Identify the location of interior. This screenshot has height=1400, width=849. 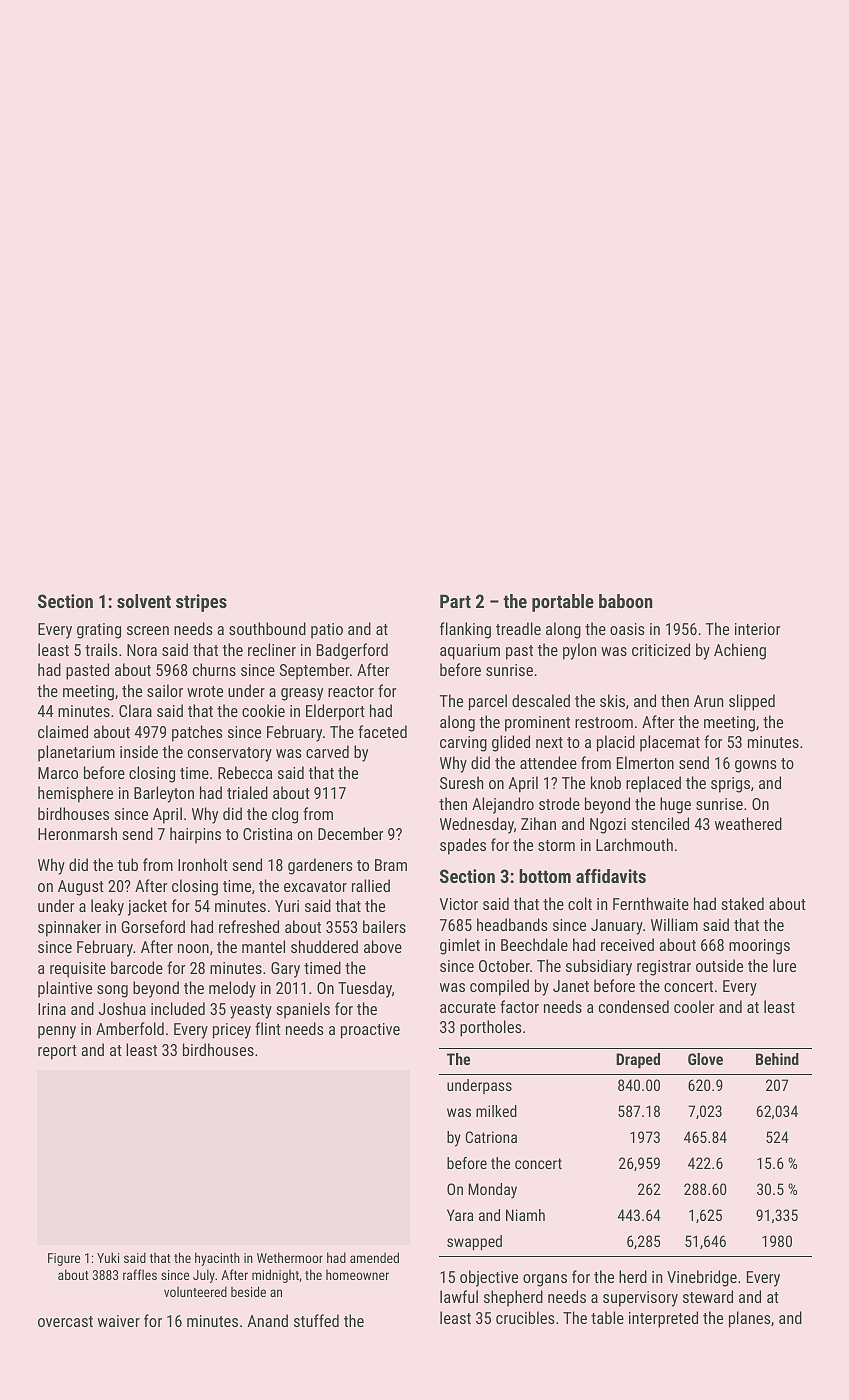
(757, 629).
